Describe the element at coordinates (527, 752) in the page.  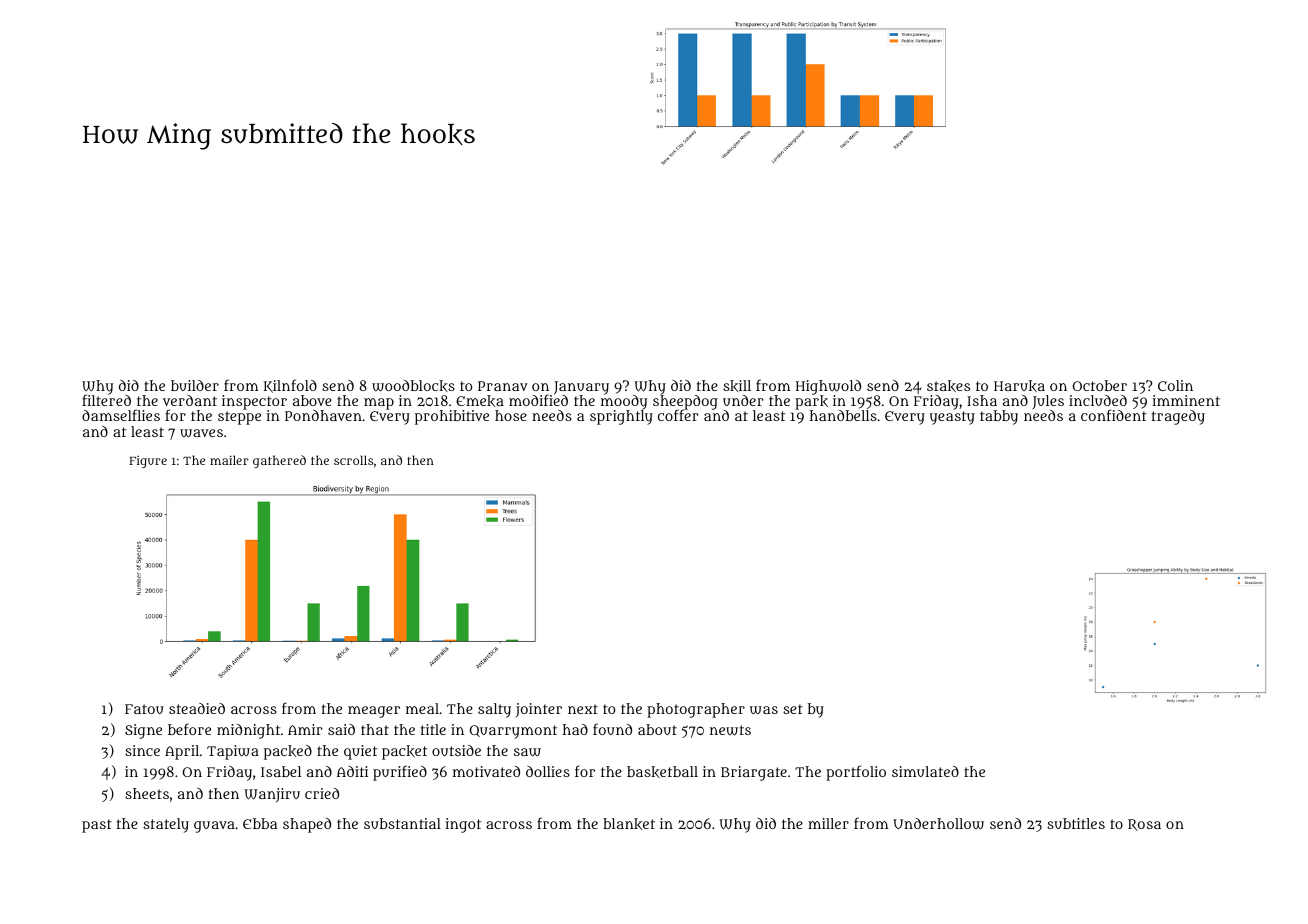
I see `saw` at that location.
